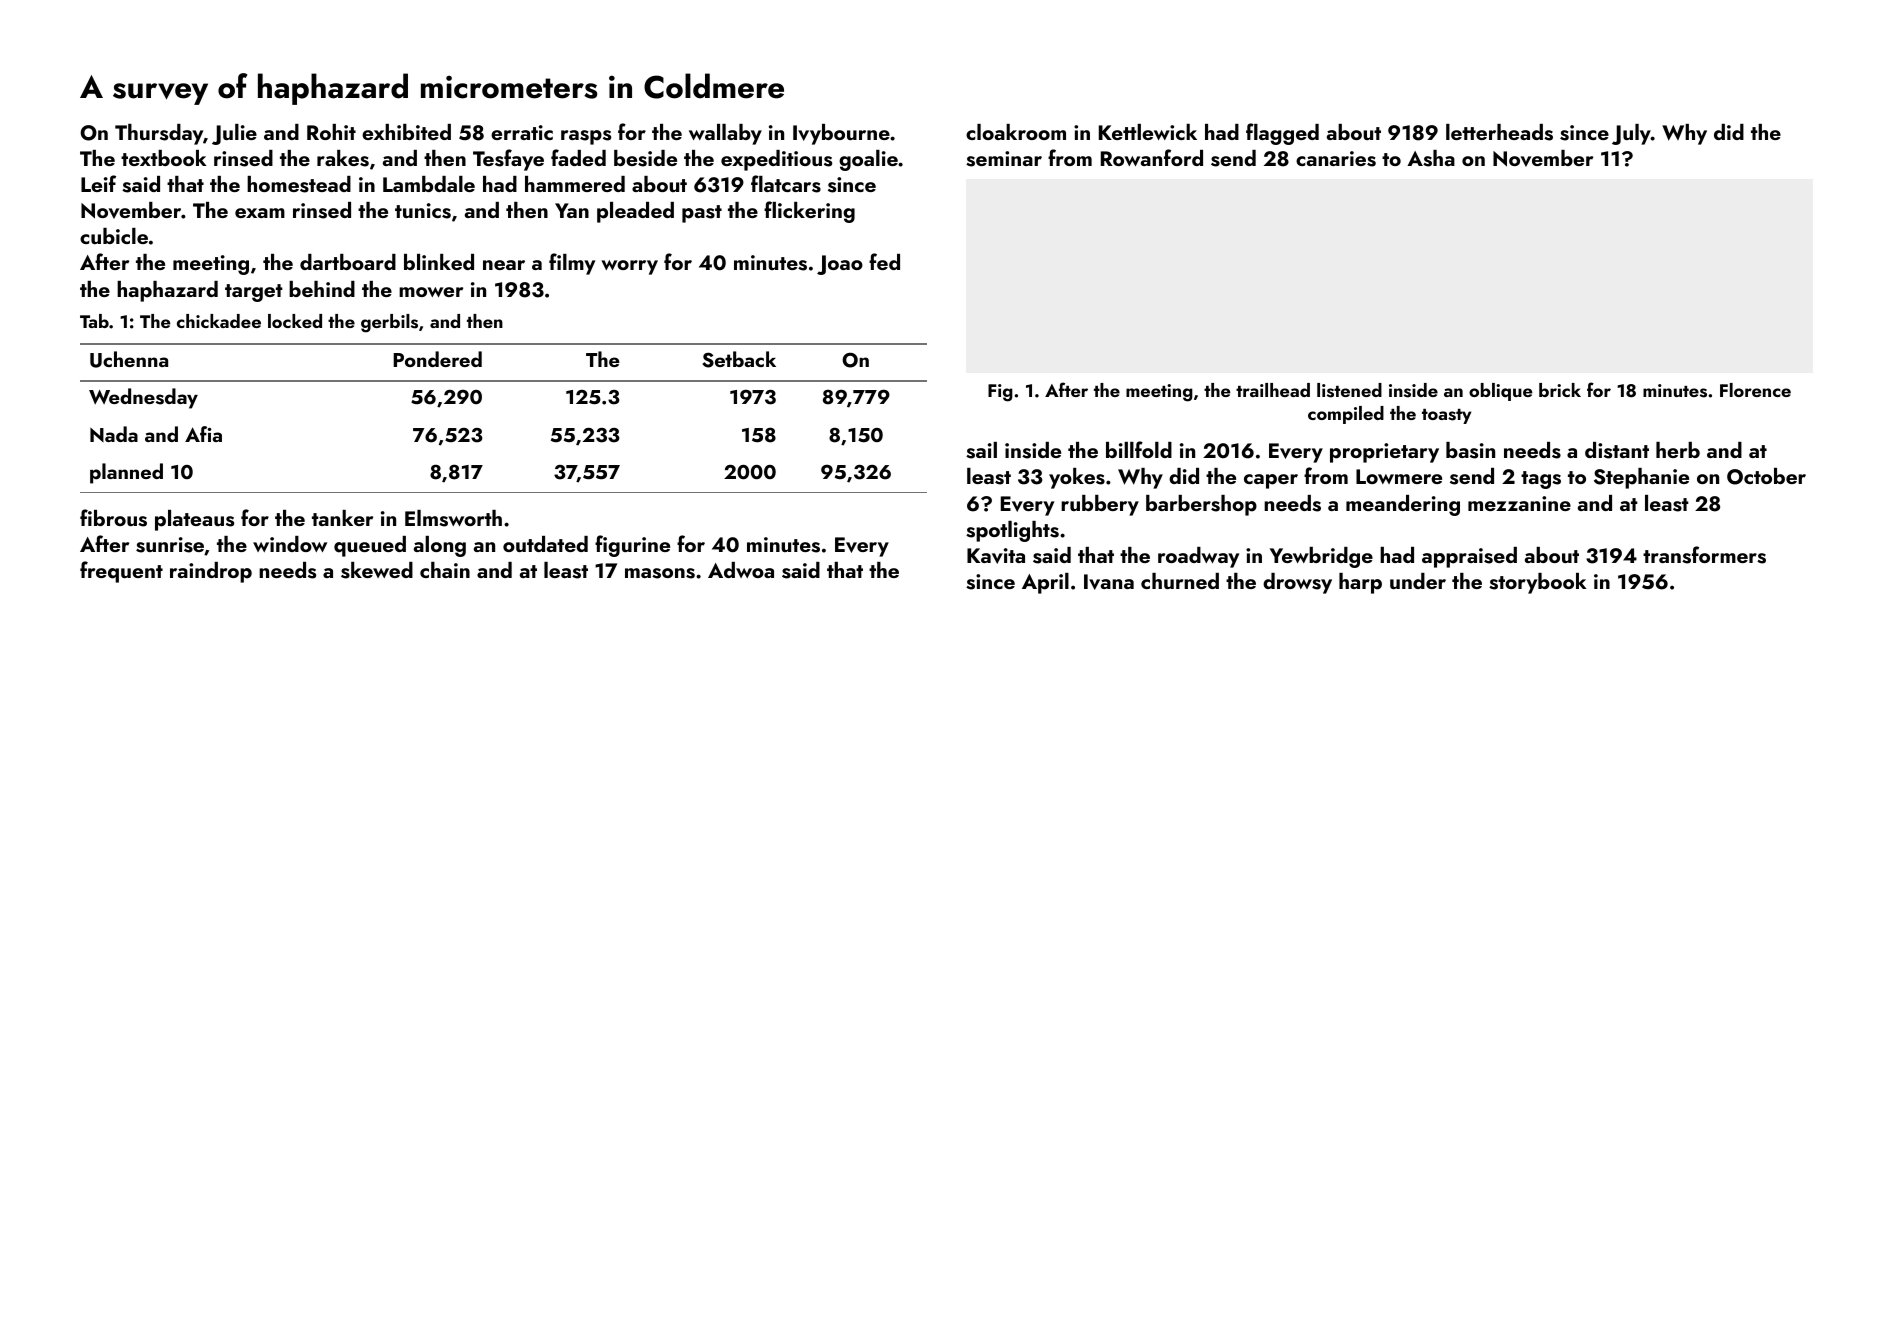 The image size is (1893, 1338). What do you see at coordinates (203, 434) in the screenshot?
I see `Afia` at bounding box center [203, 434].
